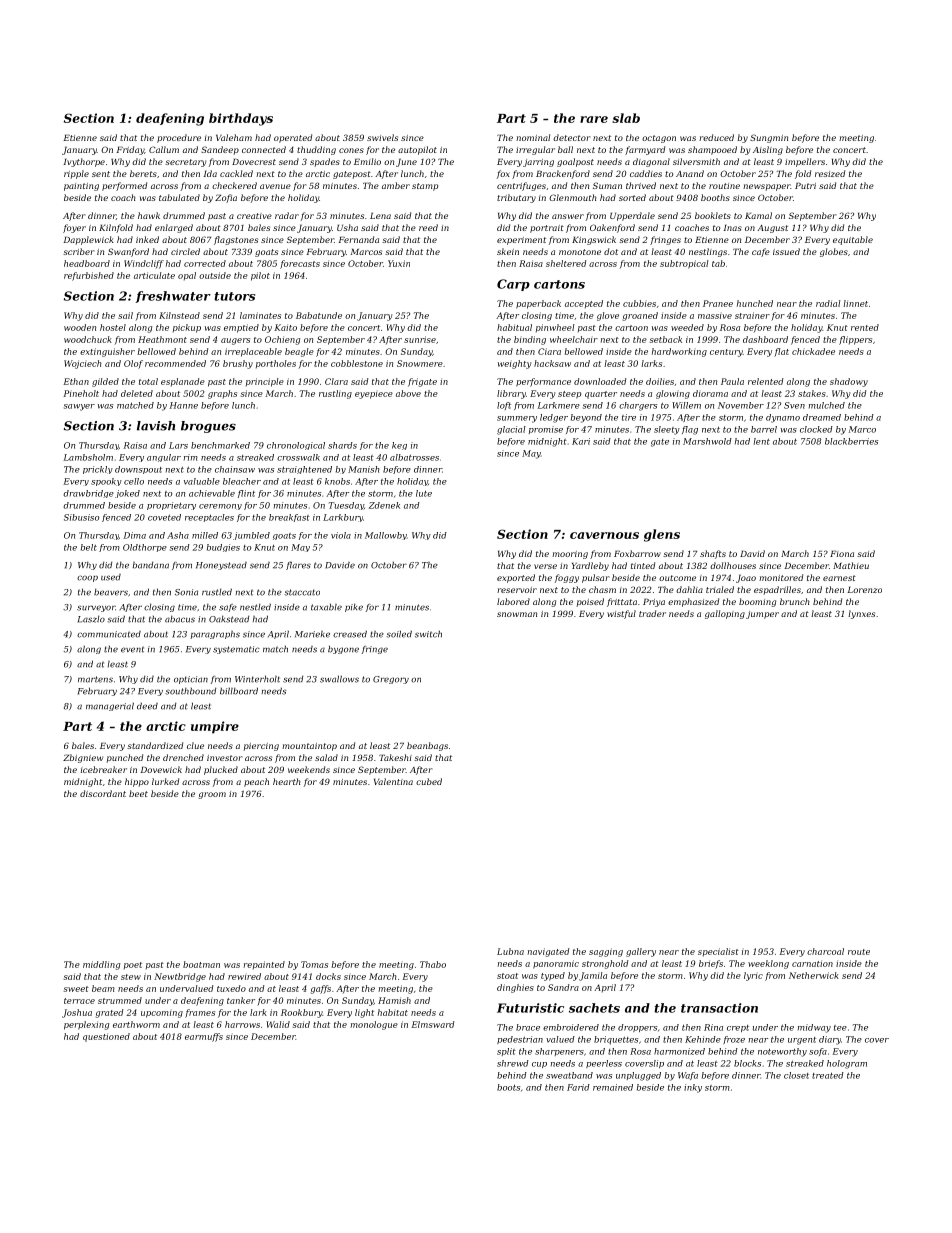 Image resolution: width=952 pixels, height=1233 pixels. Describe the element at coordinates (507, 976) in the document. I see `stoat` at that location.
